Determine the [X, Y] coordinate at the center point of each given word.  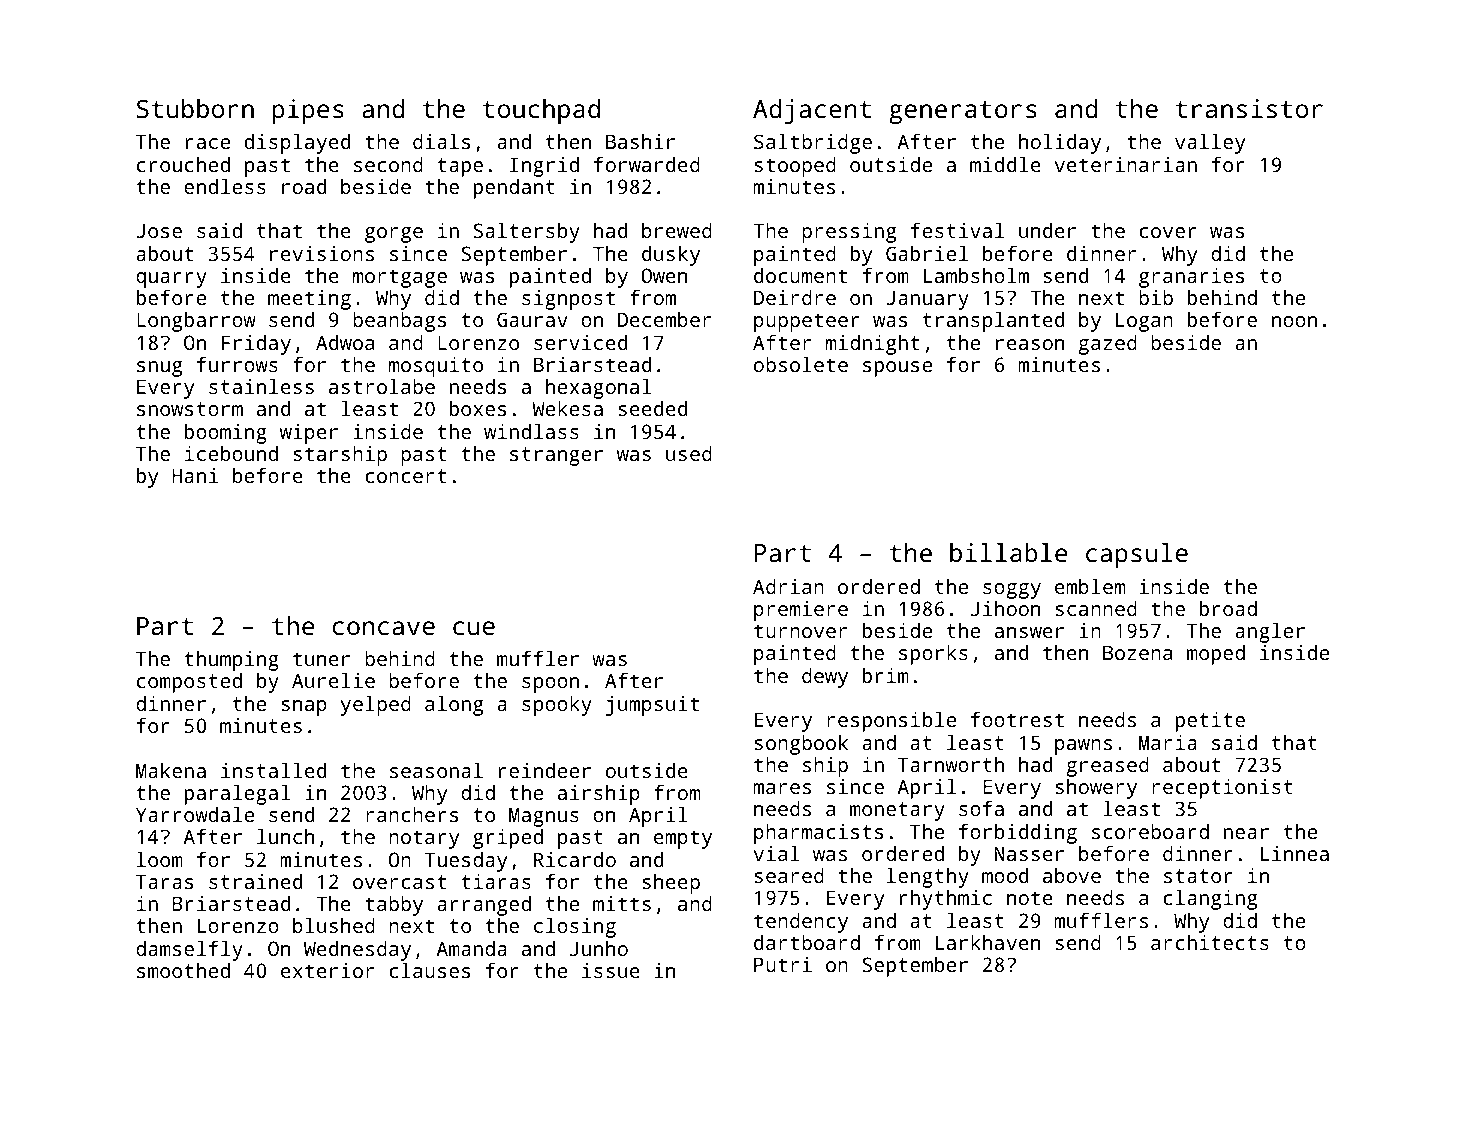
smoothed [183, 970]
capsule [1137, 555]
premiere [801, 611]
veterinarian [1126, 164]
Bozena [1137, 652]
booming [226, 433]
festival [957, 230]
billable [1008, 552]
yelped [376, 705]
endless [225, 186]
